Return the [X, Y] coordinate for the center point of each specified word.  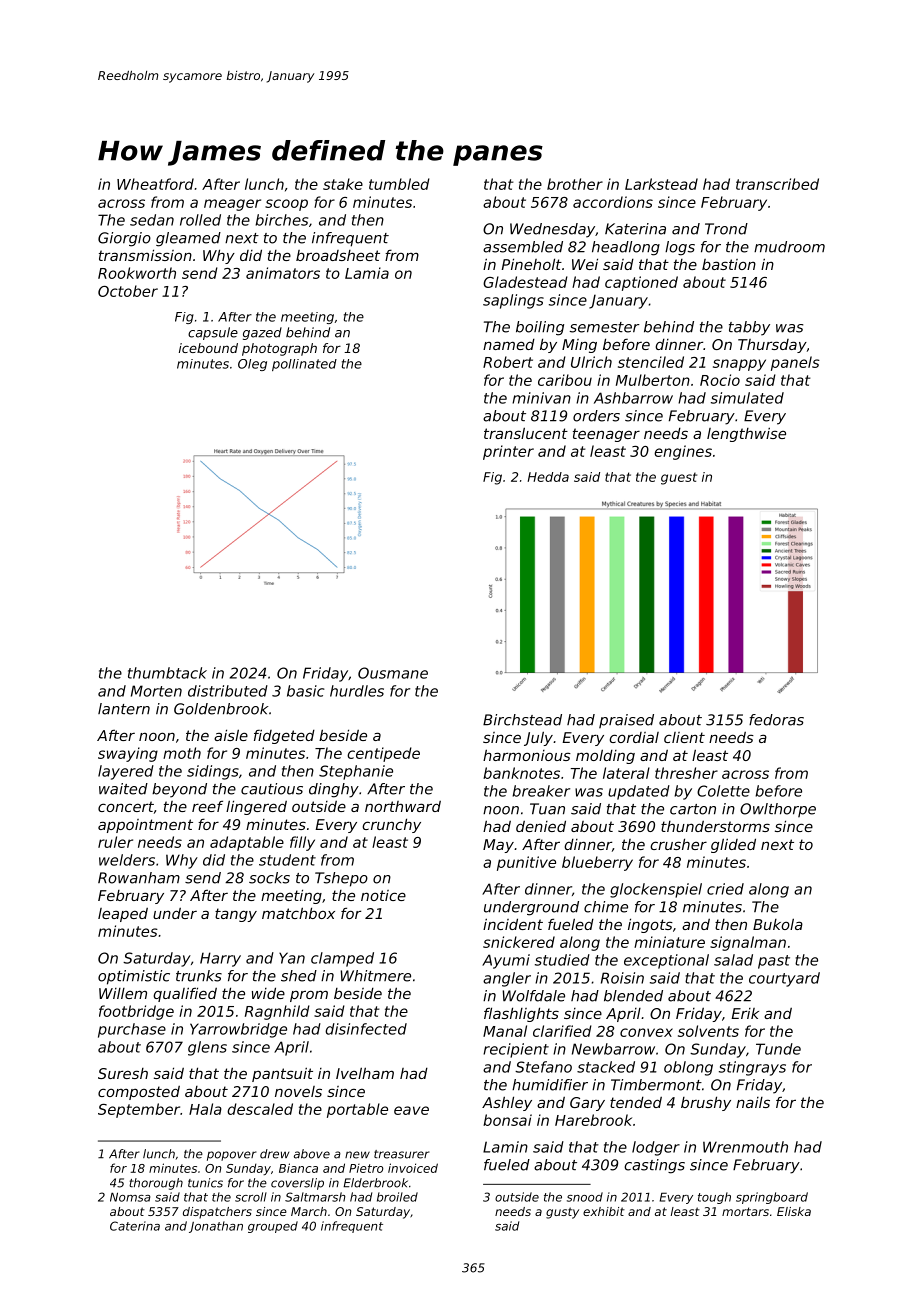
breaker [541, 791]
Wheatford [155, 184]
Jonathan [216, 1227]
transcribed [777, 184]
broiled [397, 1197]
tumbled [399, 184]
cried [725, 889]
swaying [128, 754]
